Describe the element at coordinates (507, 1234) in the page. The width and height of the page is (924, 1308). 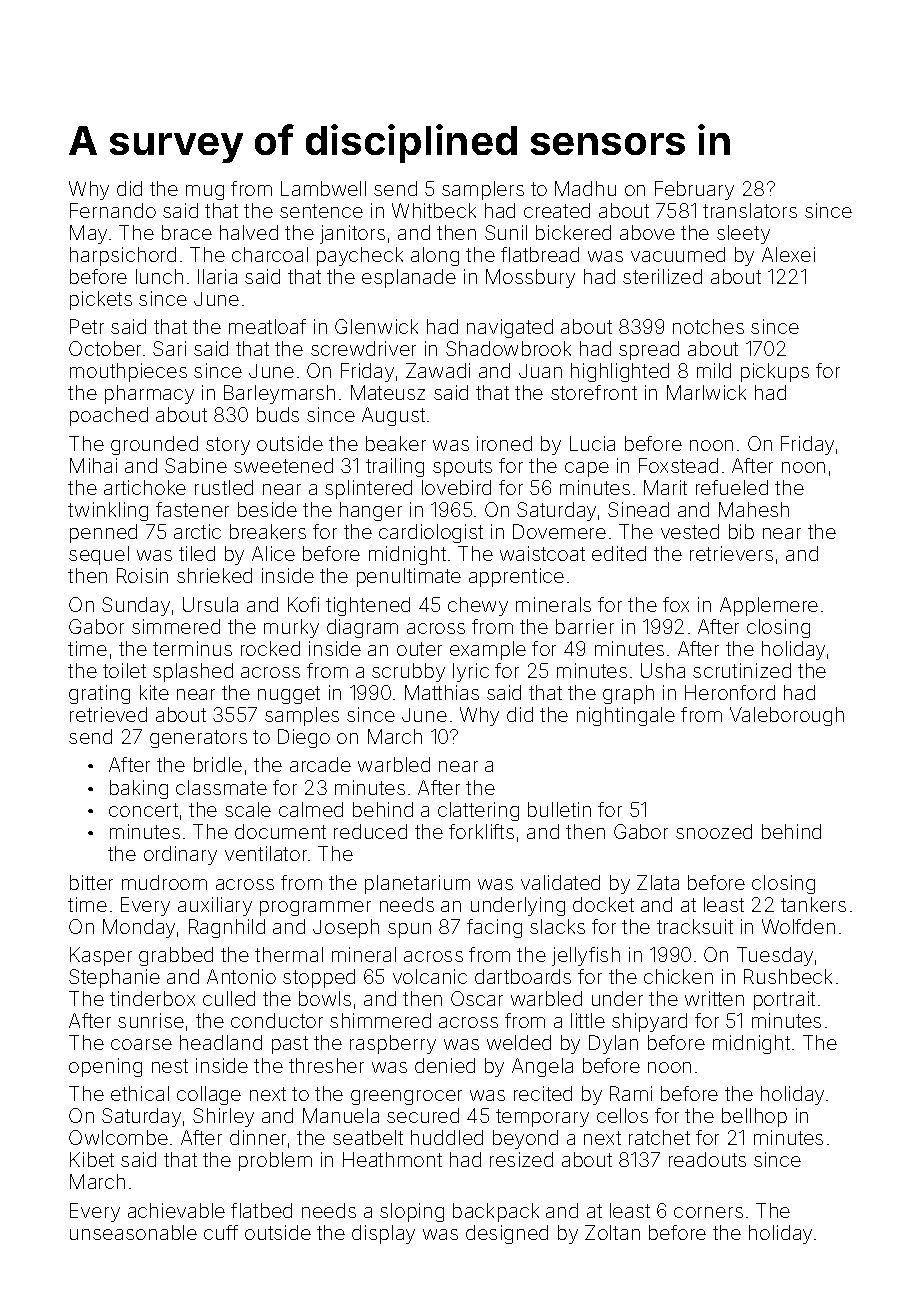
I see `designed` at that location.
